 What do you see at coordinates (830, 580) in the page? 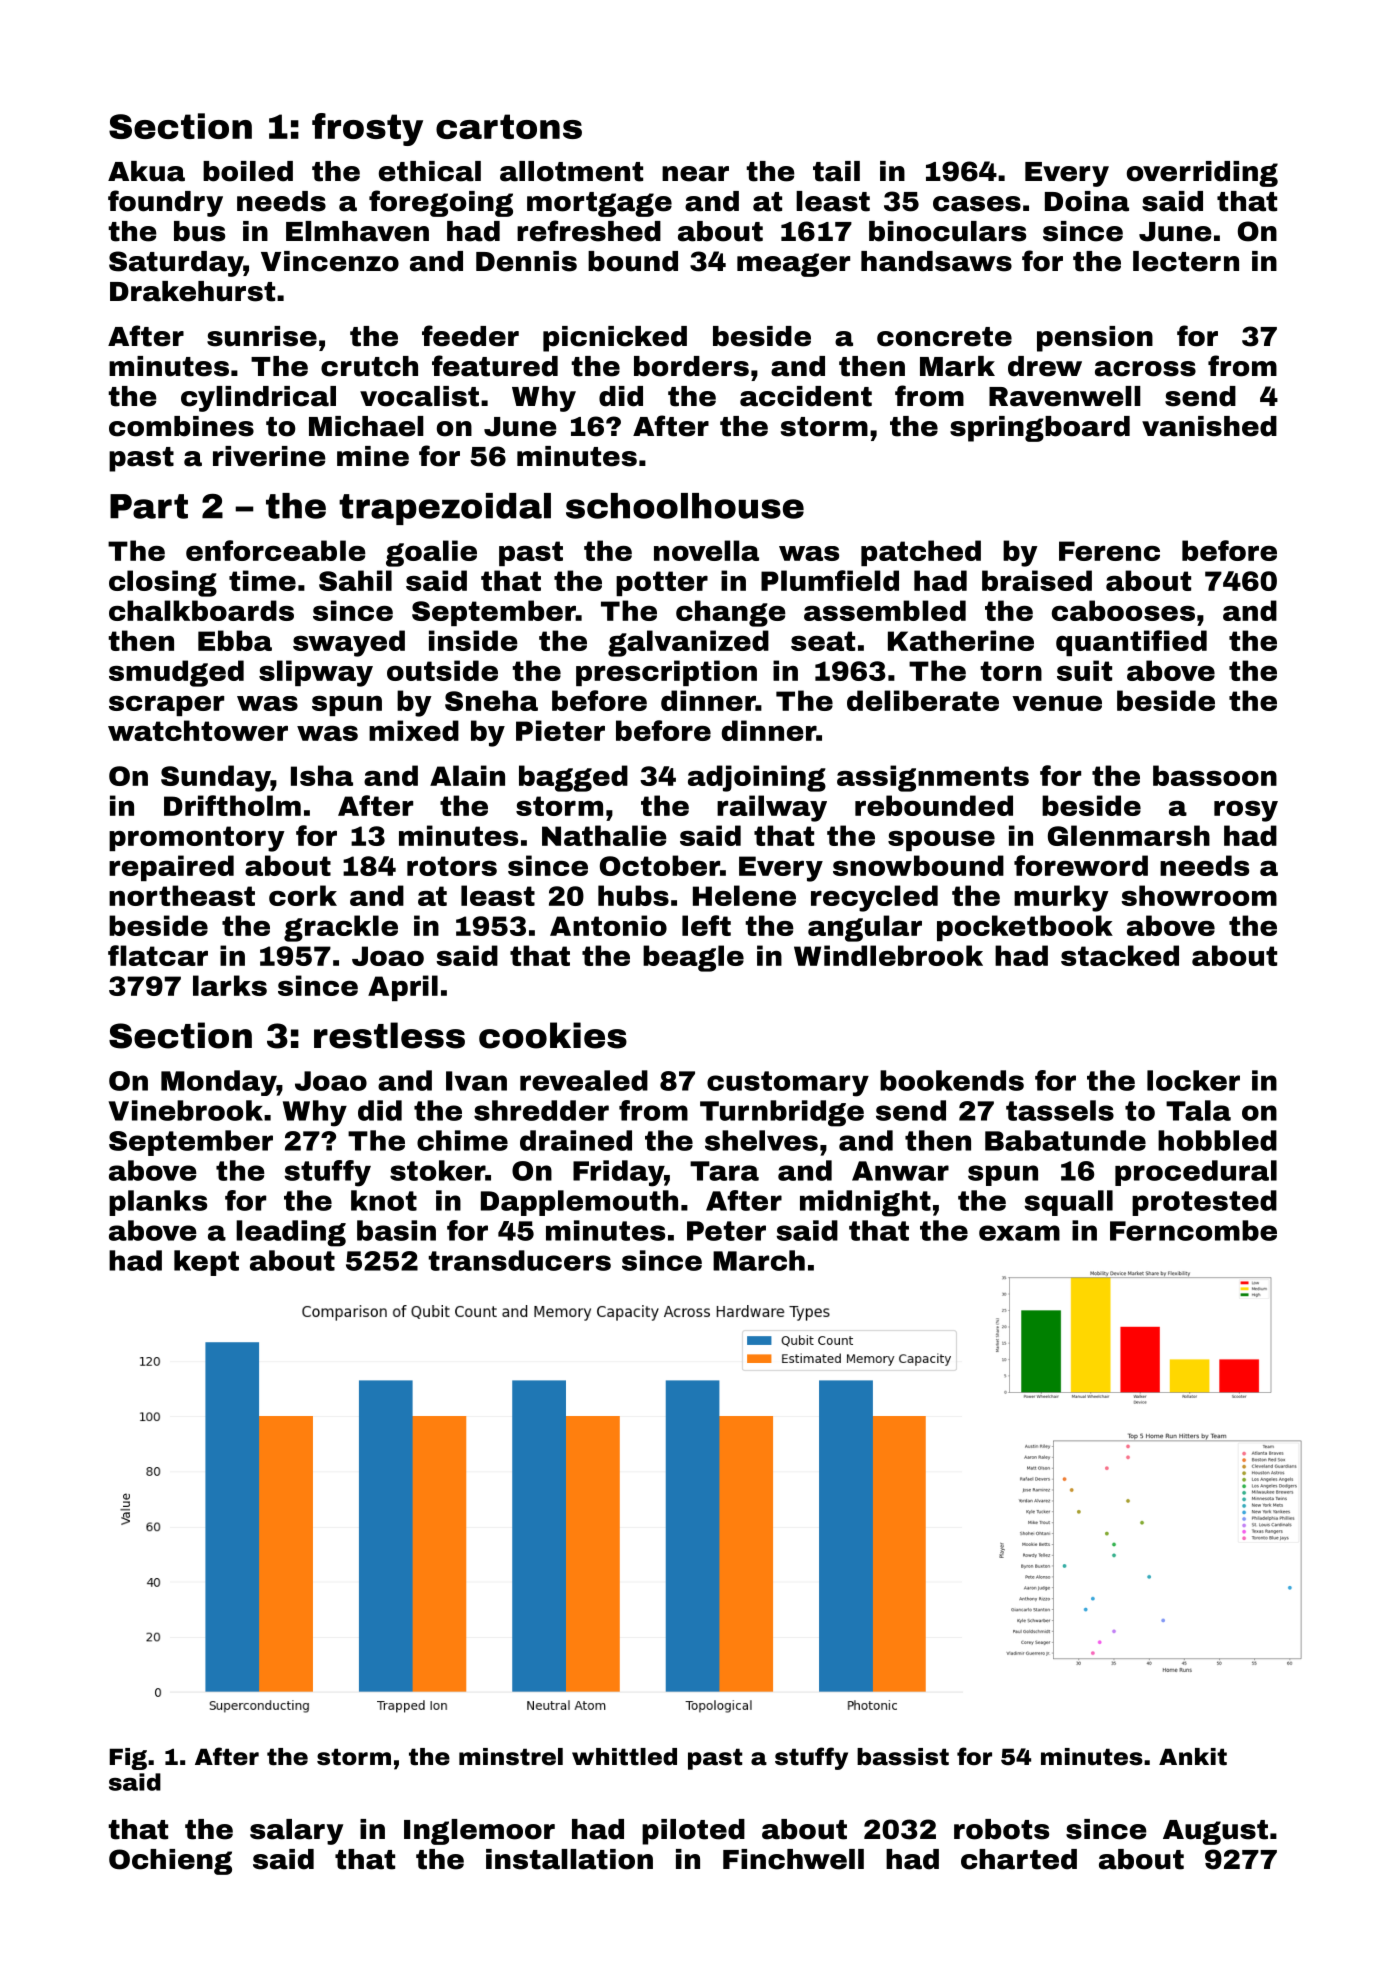
I see `Plumfield` at bounding box center [830, 580].
